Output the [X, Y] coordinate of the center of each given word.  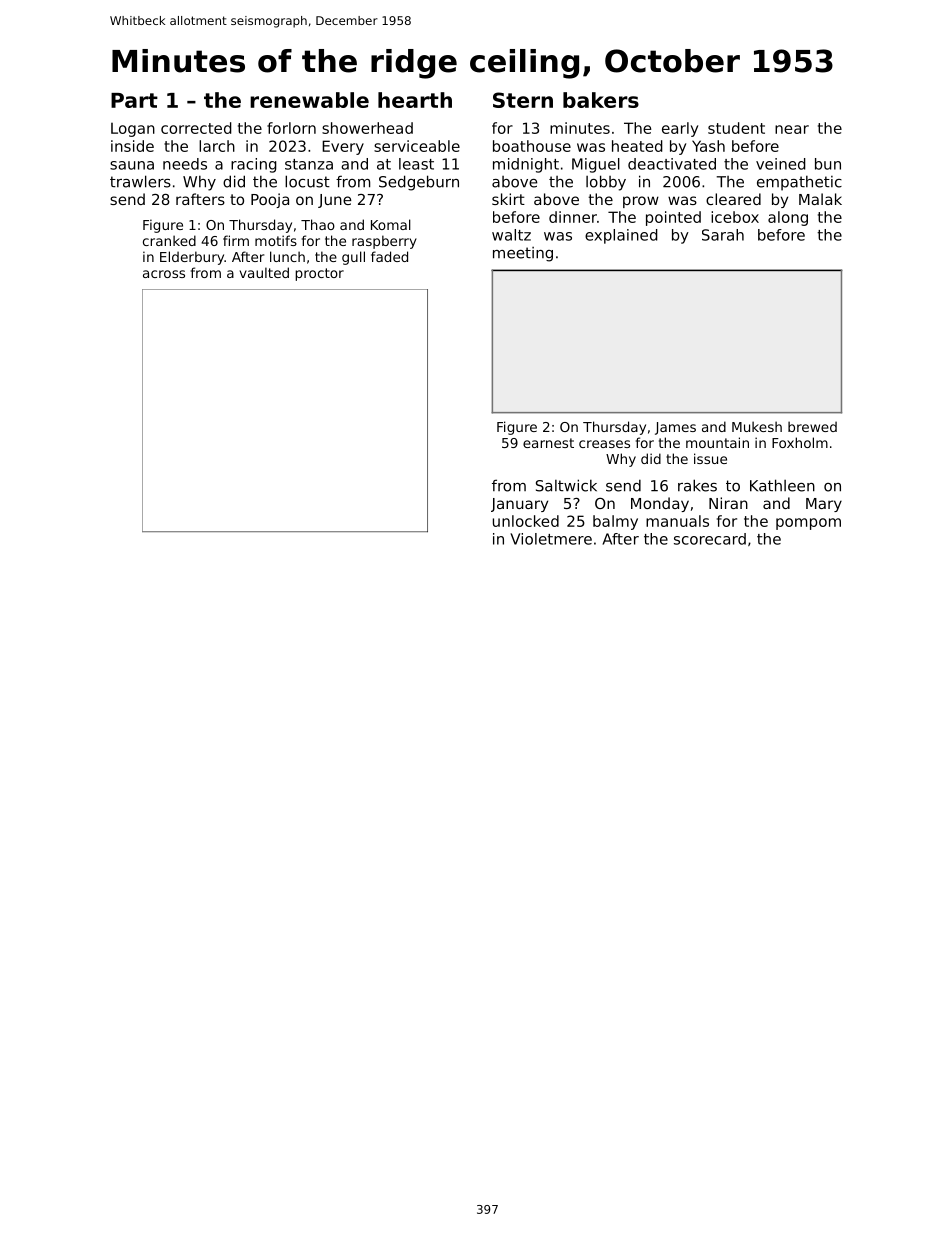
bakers [601, 100]
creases [604, 444]
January [519, 505]
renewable [309, 100]
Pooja [270, 200]
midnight [526, 165]
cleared [733, 199]
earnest [548, 443]
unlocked [526, 521]
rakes [697, 485]
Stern [523, 100]
